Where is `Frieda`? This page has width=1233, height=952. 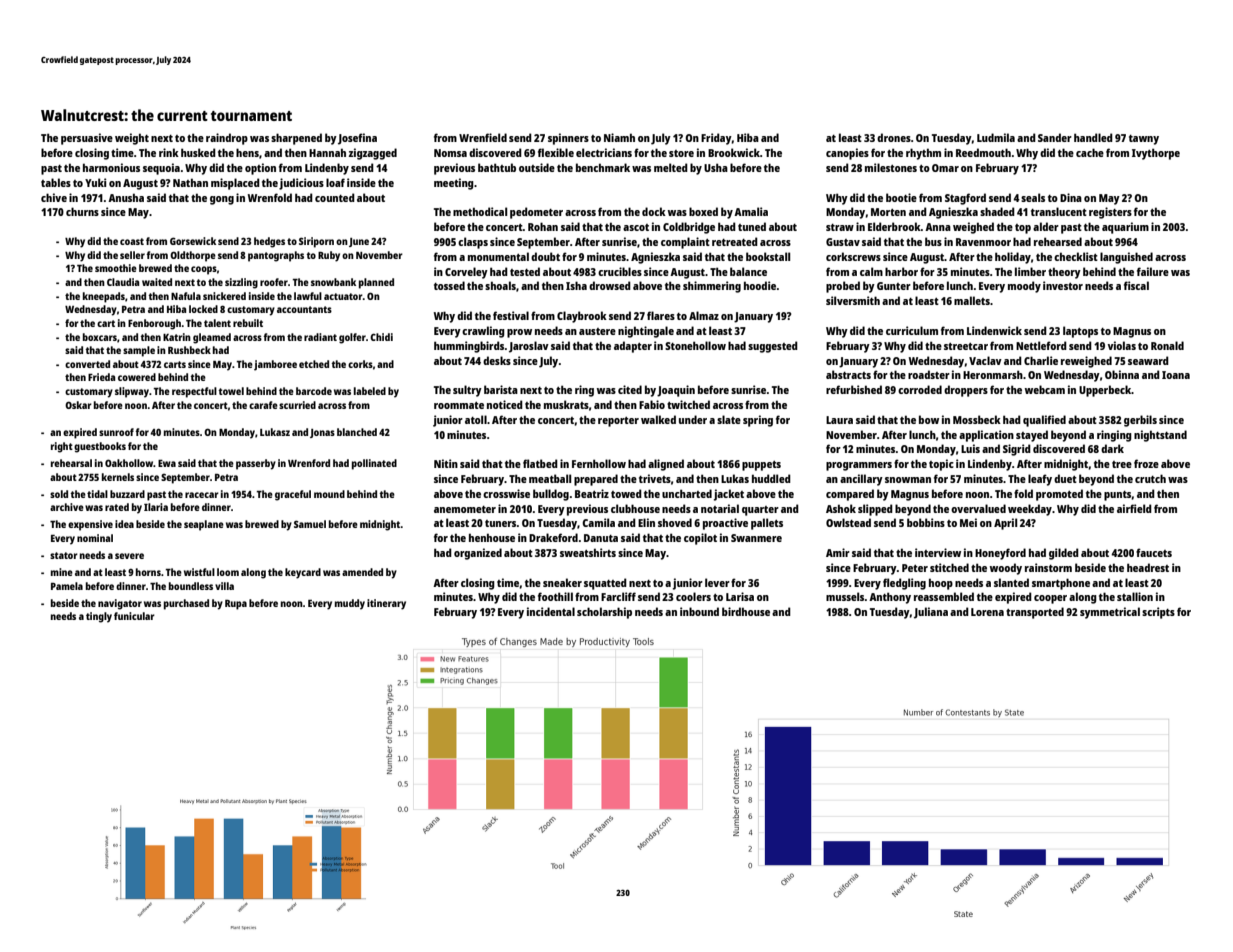
Frieda is located at coordinates (101, 377).
